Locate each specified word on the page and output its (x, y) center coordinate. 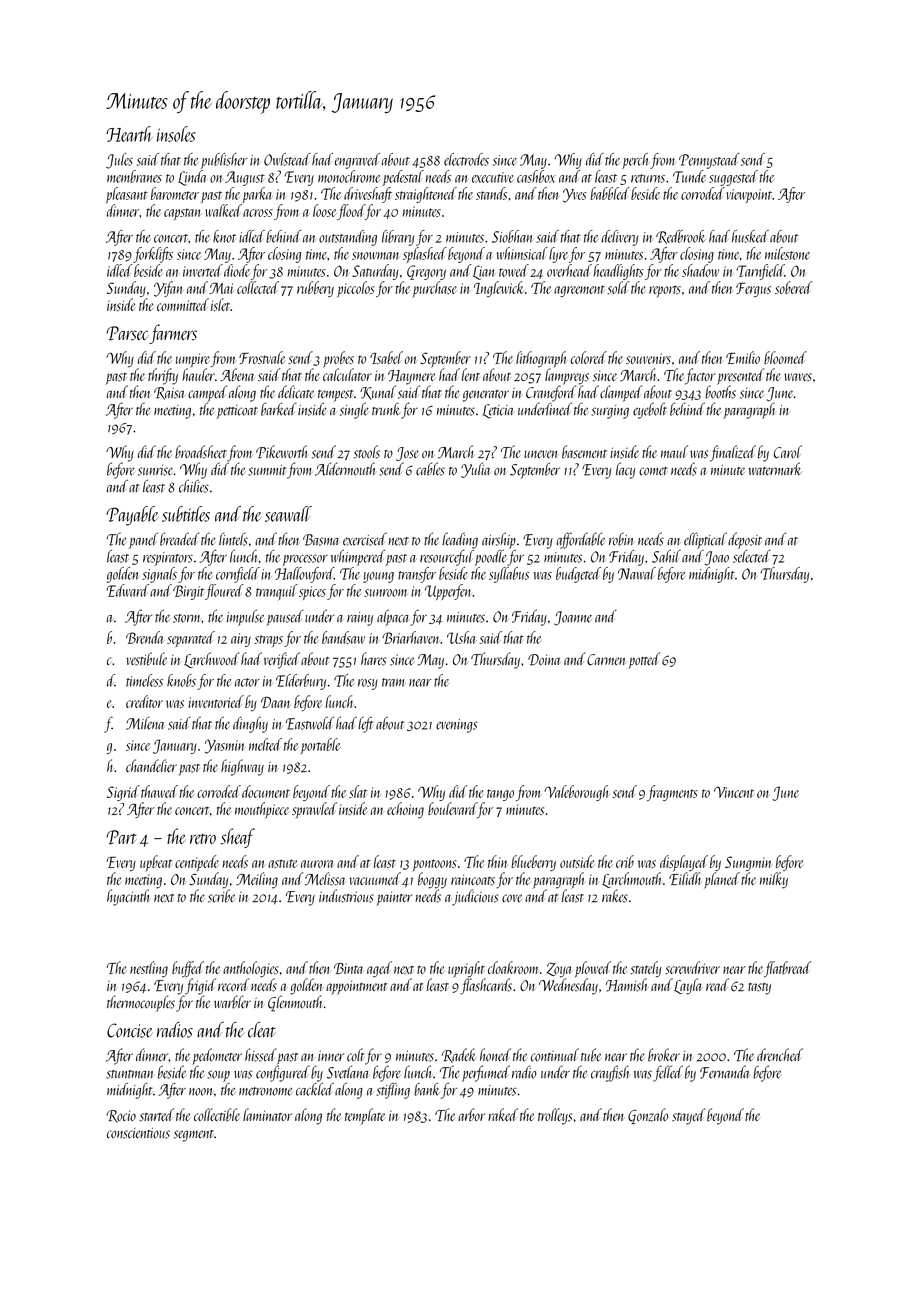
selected (752, 556)
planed (722, 880)
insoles (176, 134)
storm (187, 618)
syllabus (509, 575)
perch (635, 161)
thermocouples (141, 1003)
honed (495, 1054)
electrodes (466, 159)
